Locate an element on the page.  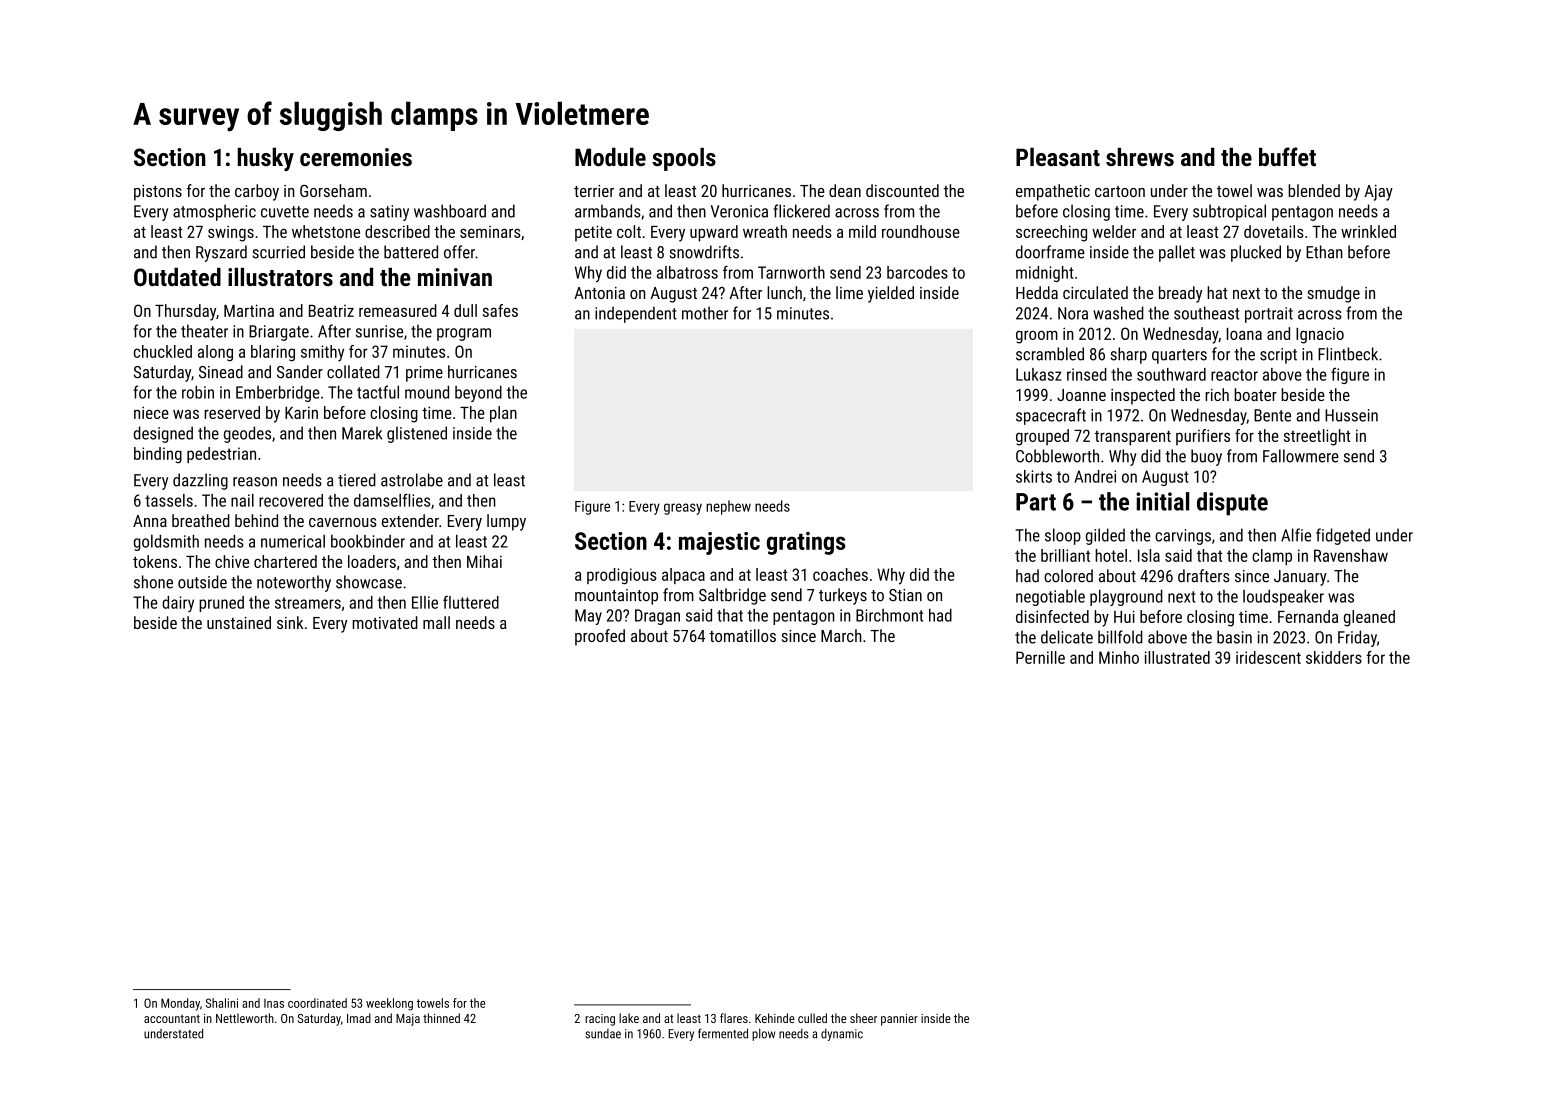
coordinated is located at coordinates (317, 1003).
